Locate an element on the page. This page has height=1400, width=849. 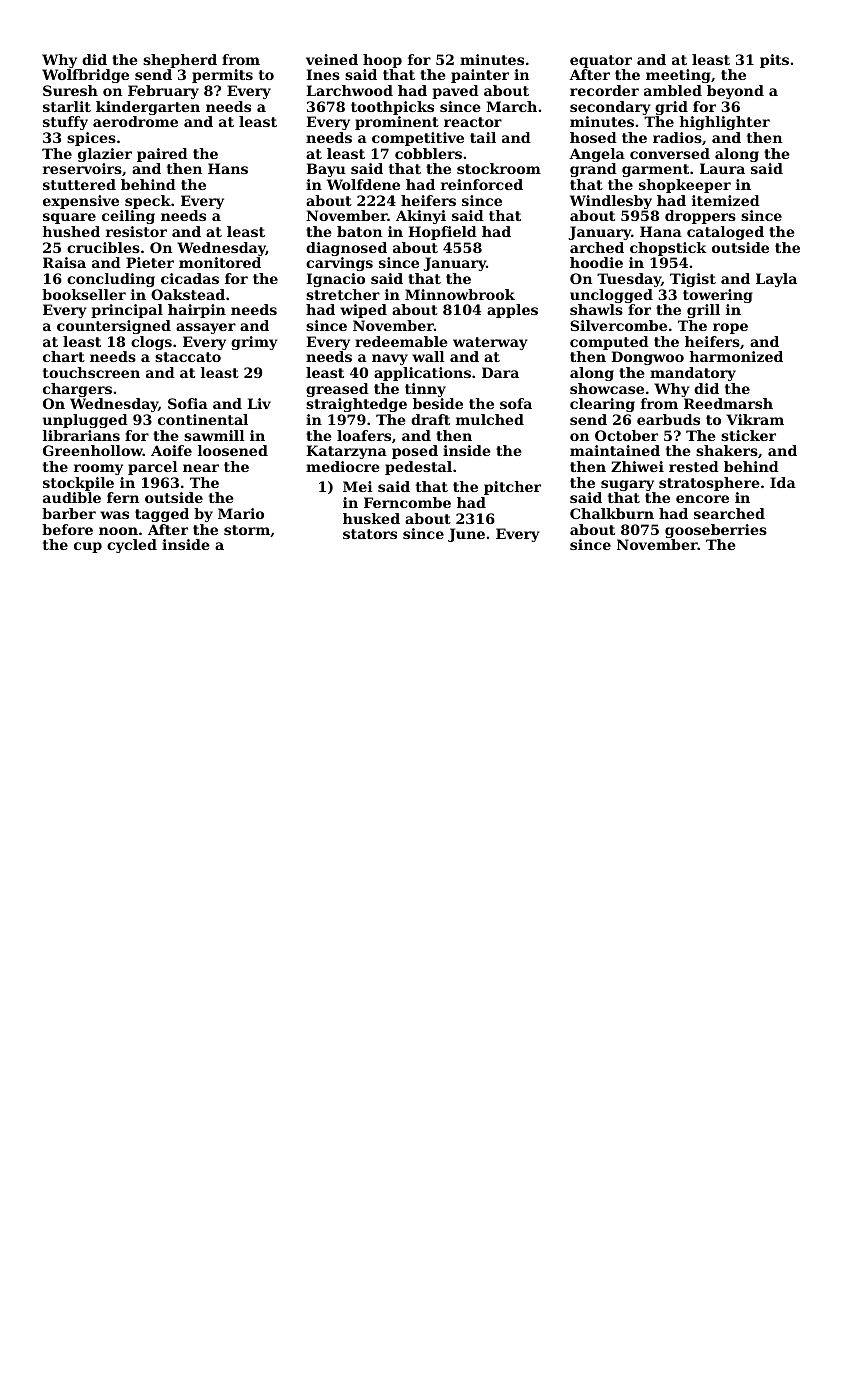
Greenhollow is located at coordinates (93, 450).
